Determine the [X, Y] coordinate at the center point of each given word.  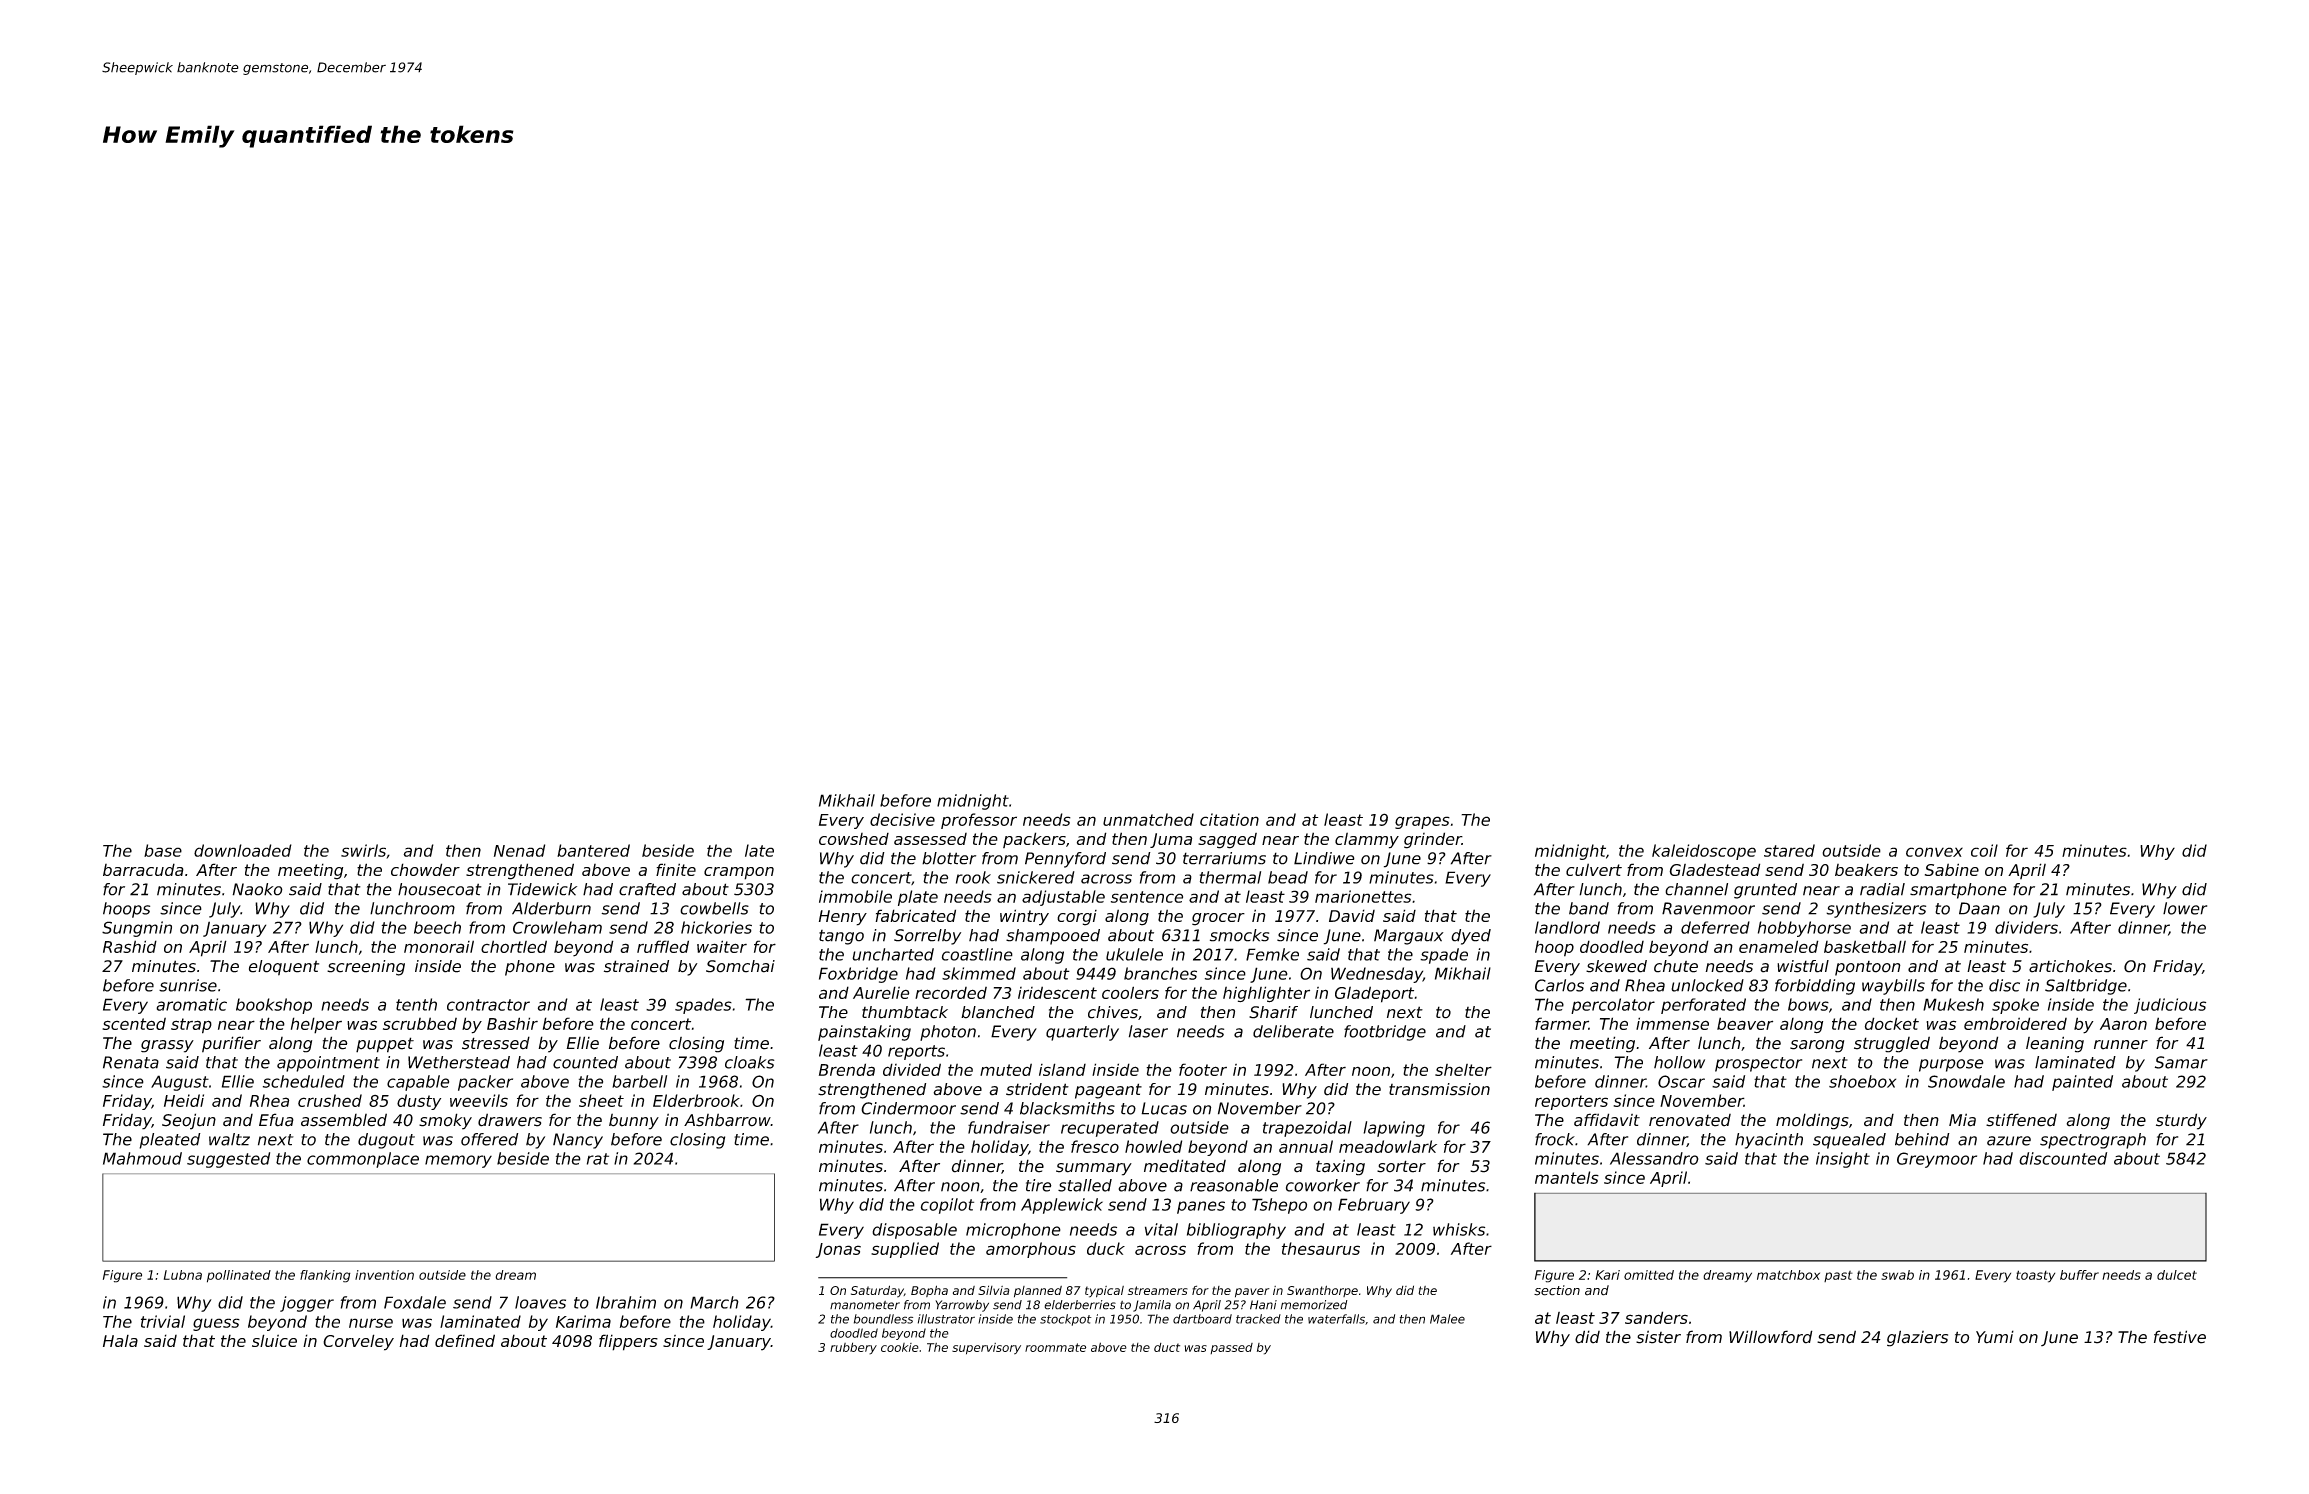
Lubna [183, 1275]
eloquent [284, 968]
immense [1672, 1023]
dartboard [1202, 1319]
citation [1229, 819]
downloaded [243, 850]
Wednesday [1377, 975]
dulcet [2177, 1275]
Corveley [358, 1342]
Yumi [1995, 1337]
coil [1984, 850]
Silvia [994, 1290]
